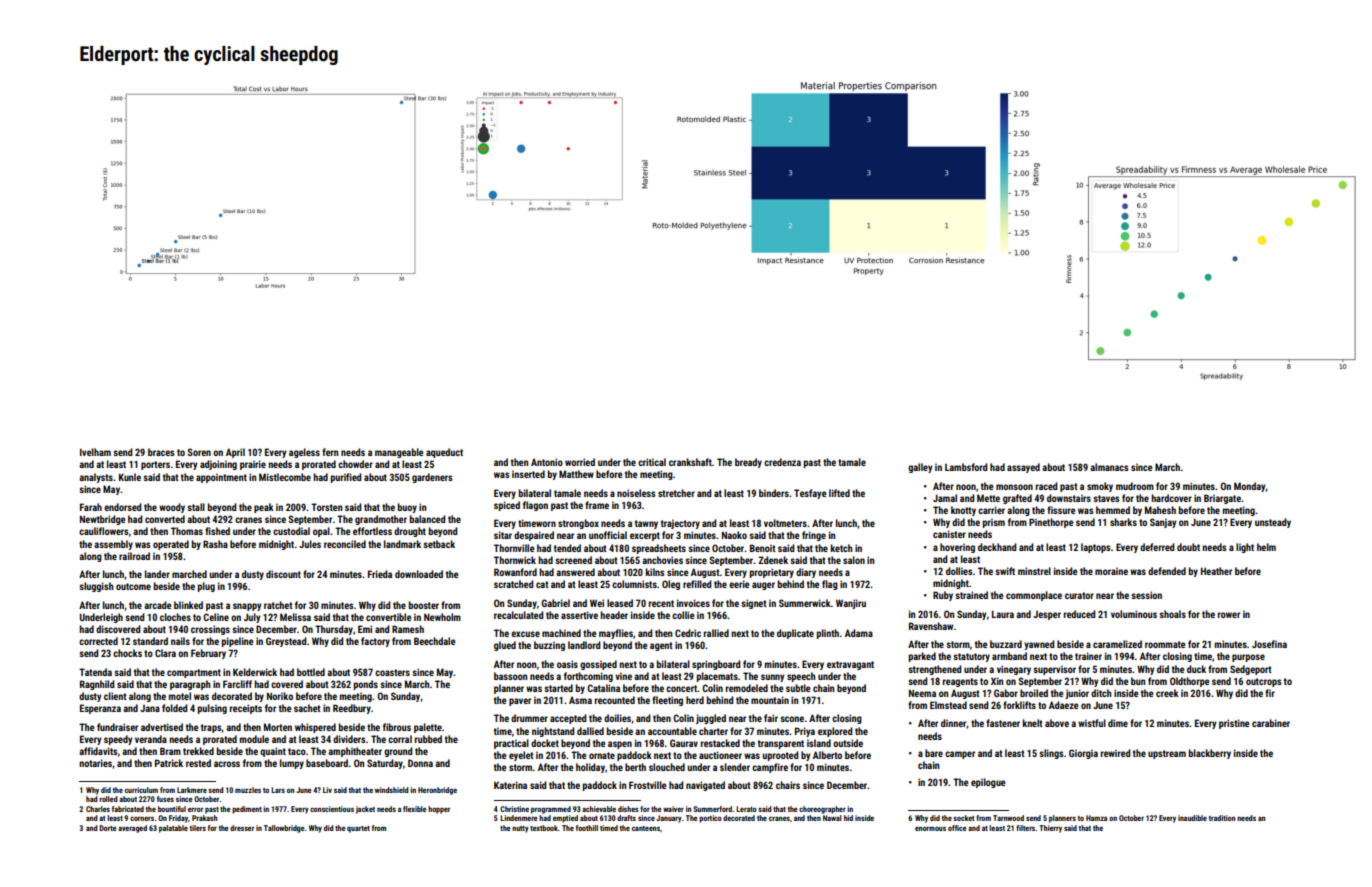 The width and height of the page is (1372, 887). I want to click on rallied, so click(716, 633).
